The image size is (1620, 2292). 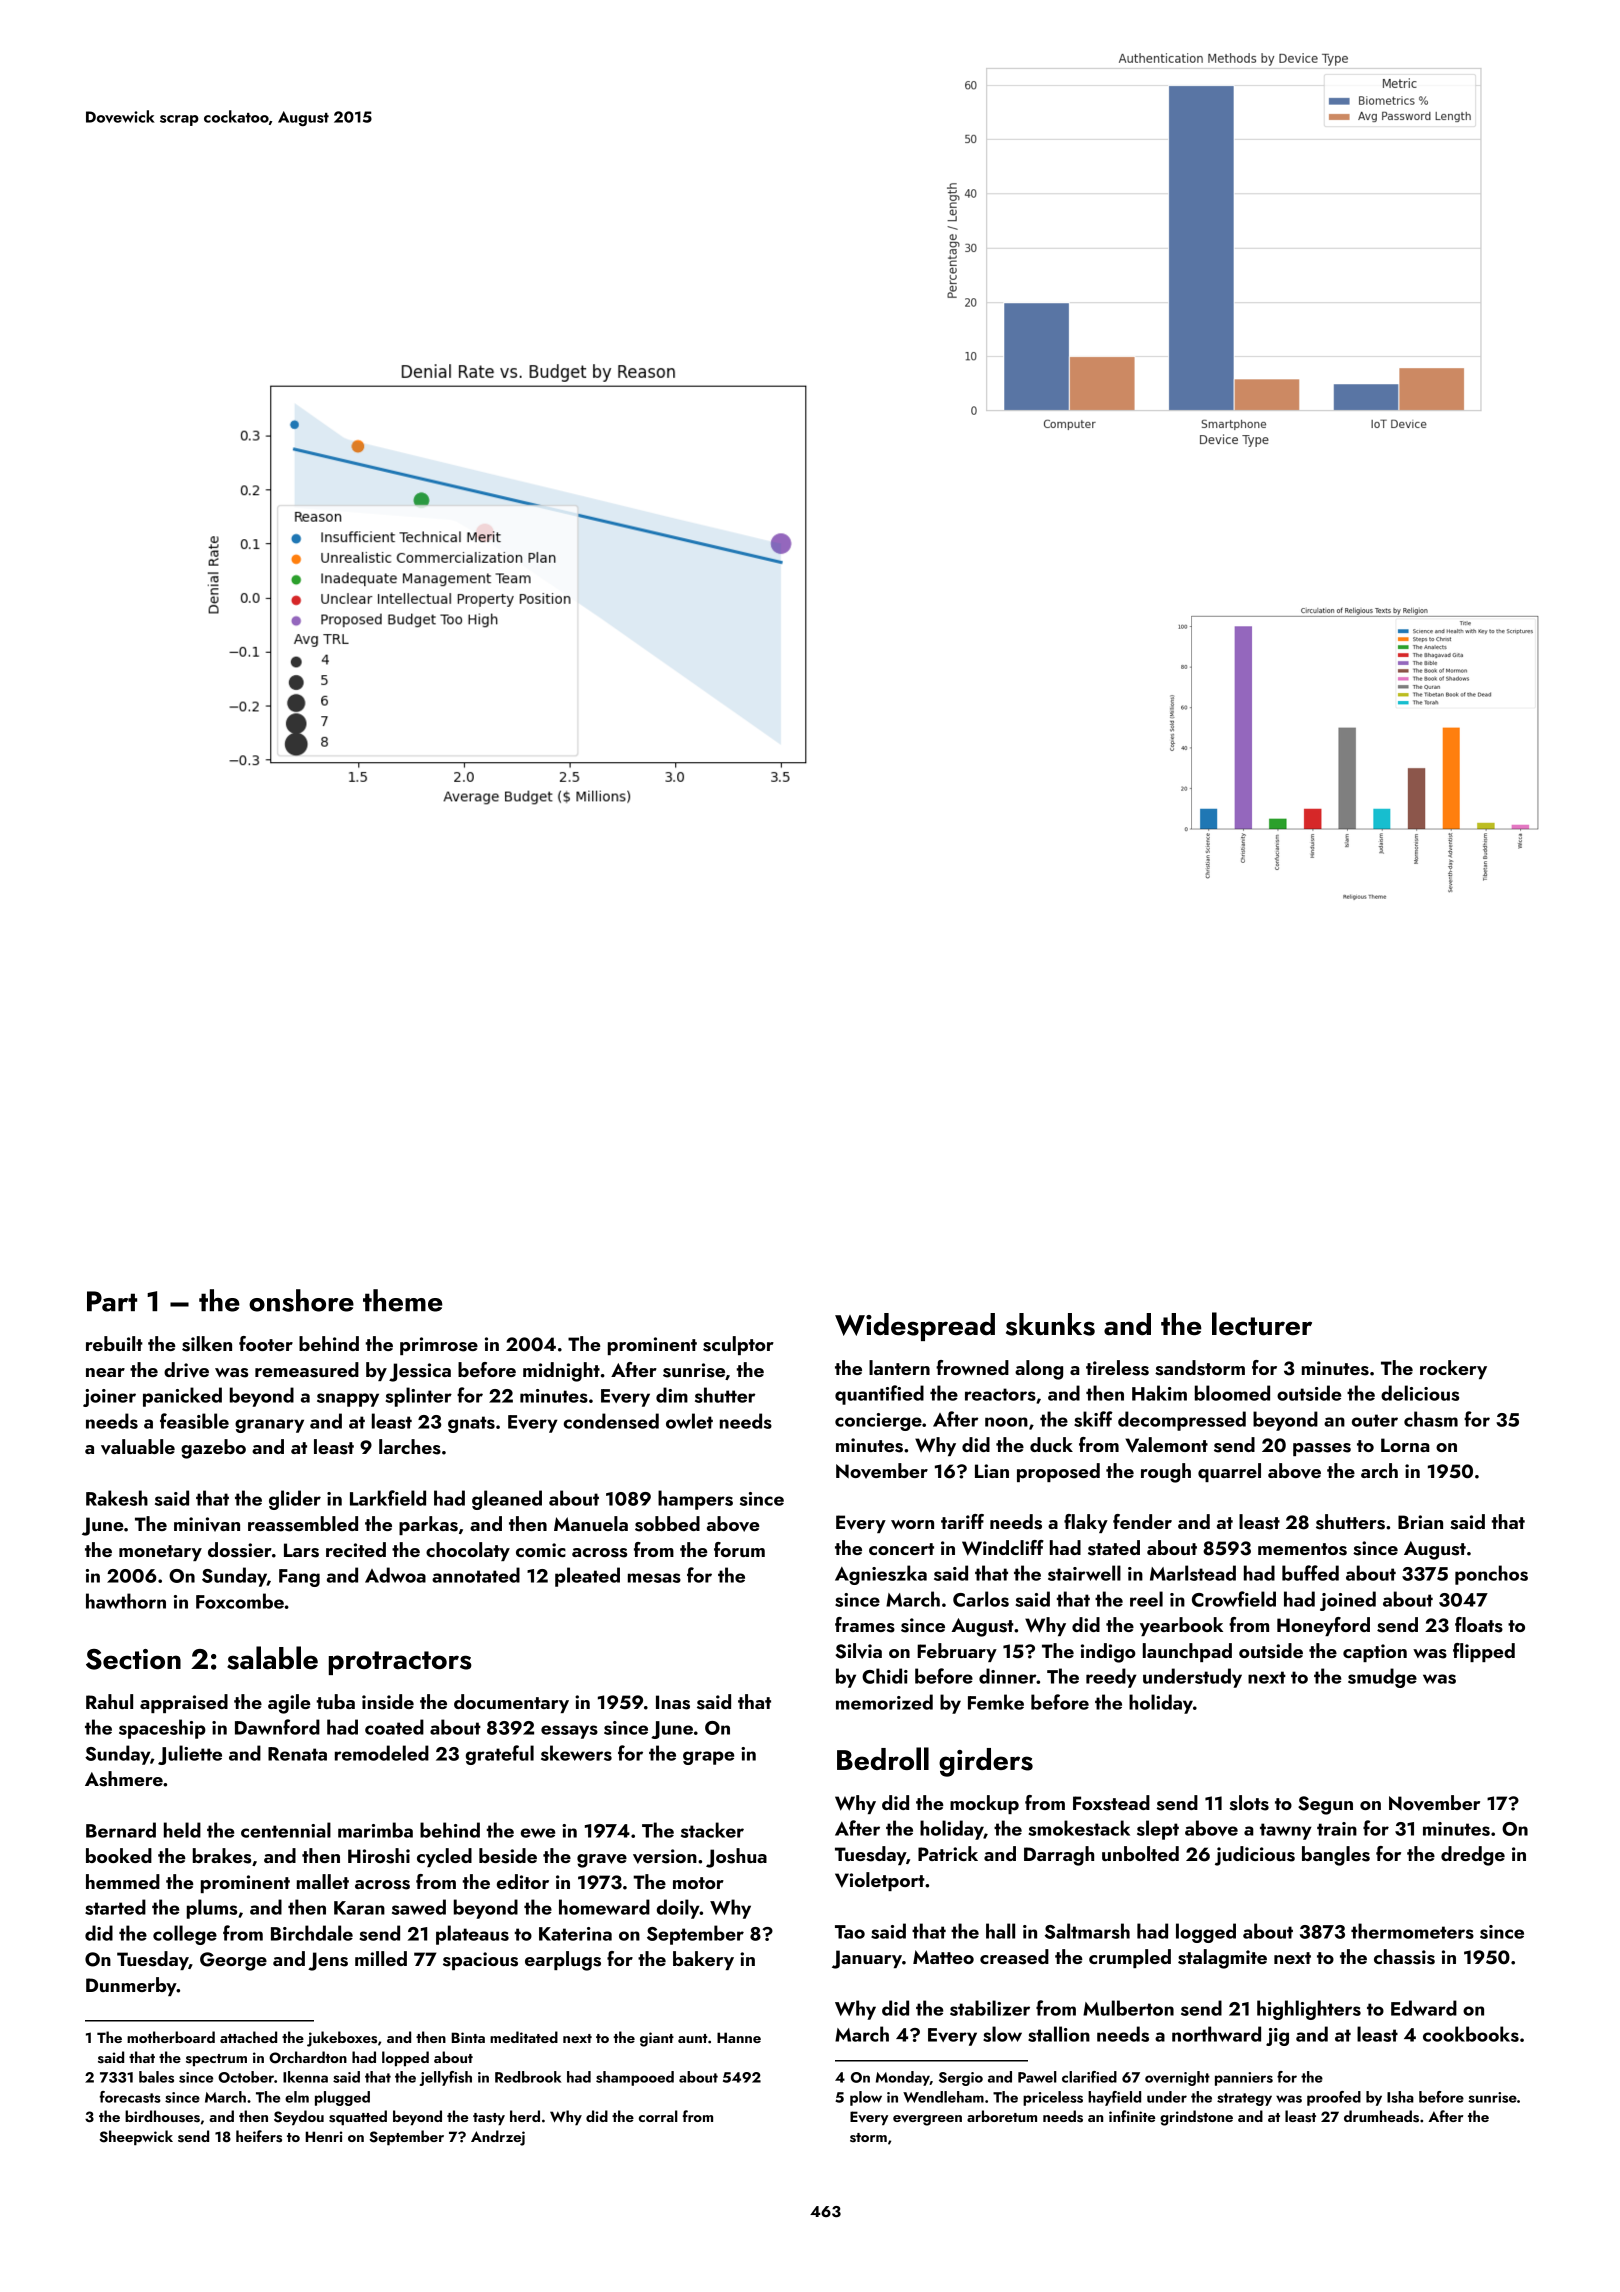 I want to click on Isha, so click(x=1400, y=2097).
